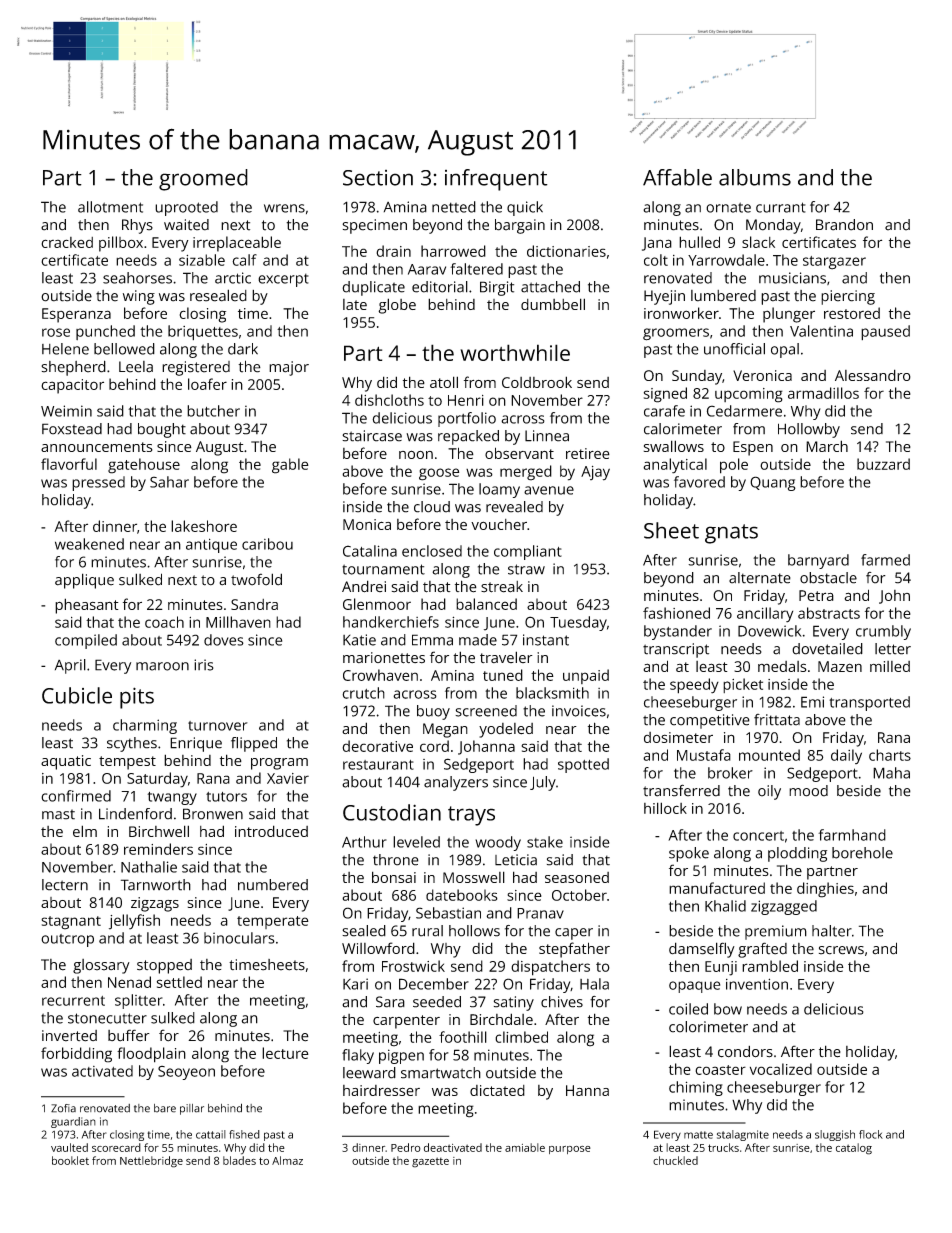 This screenshot has width=952, height=1233. I want to click on barnyard, so click(818, 561).
